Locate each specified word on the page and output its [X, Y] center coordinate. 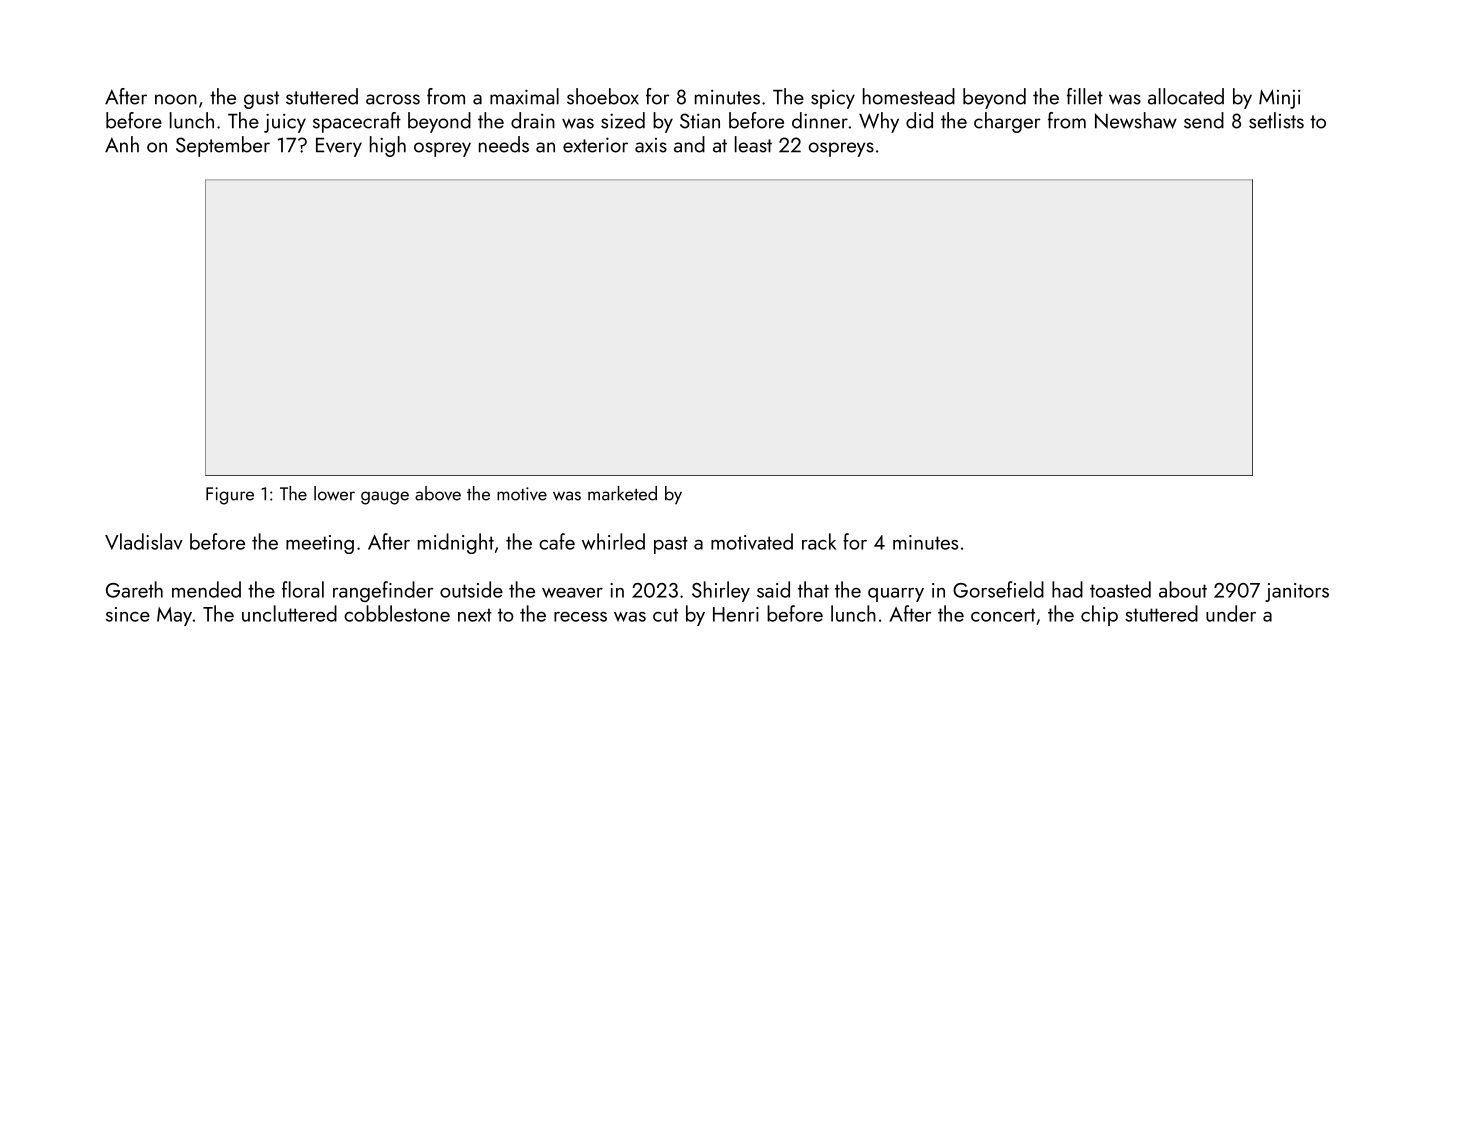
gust [261, 100]
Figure [230, 496]
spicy [833, 99]
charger [1007, 122]
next [475, 615]
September [223, 146]
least [753, 144]
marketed [622, 493]
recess [580, 617]
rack [819, 541]
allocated [1186, 96]
